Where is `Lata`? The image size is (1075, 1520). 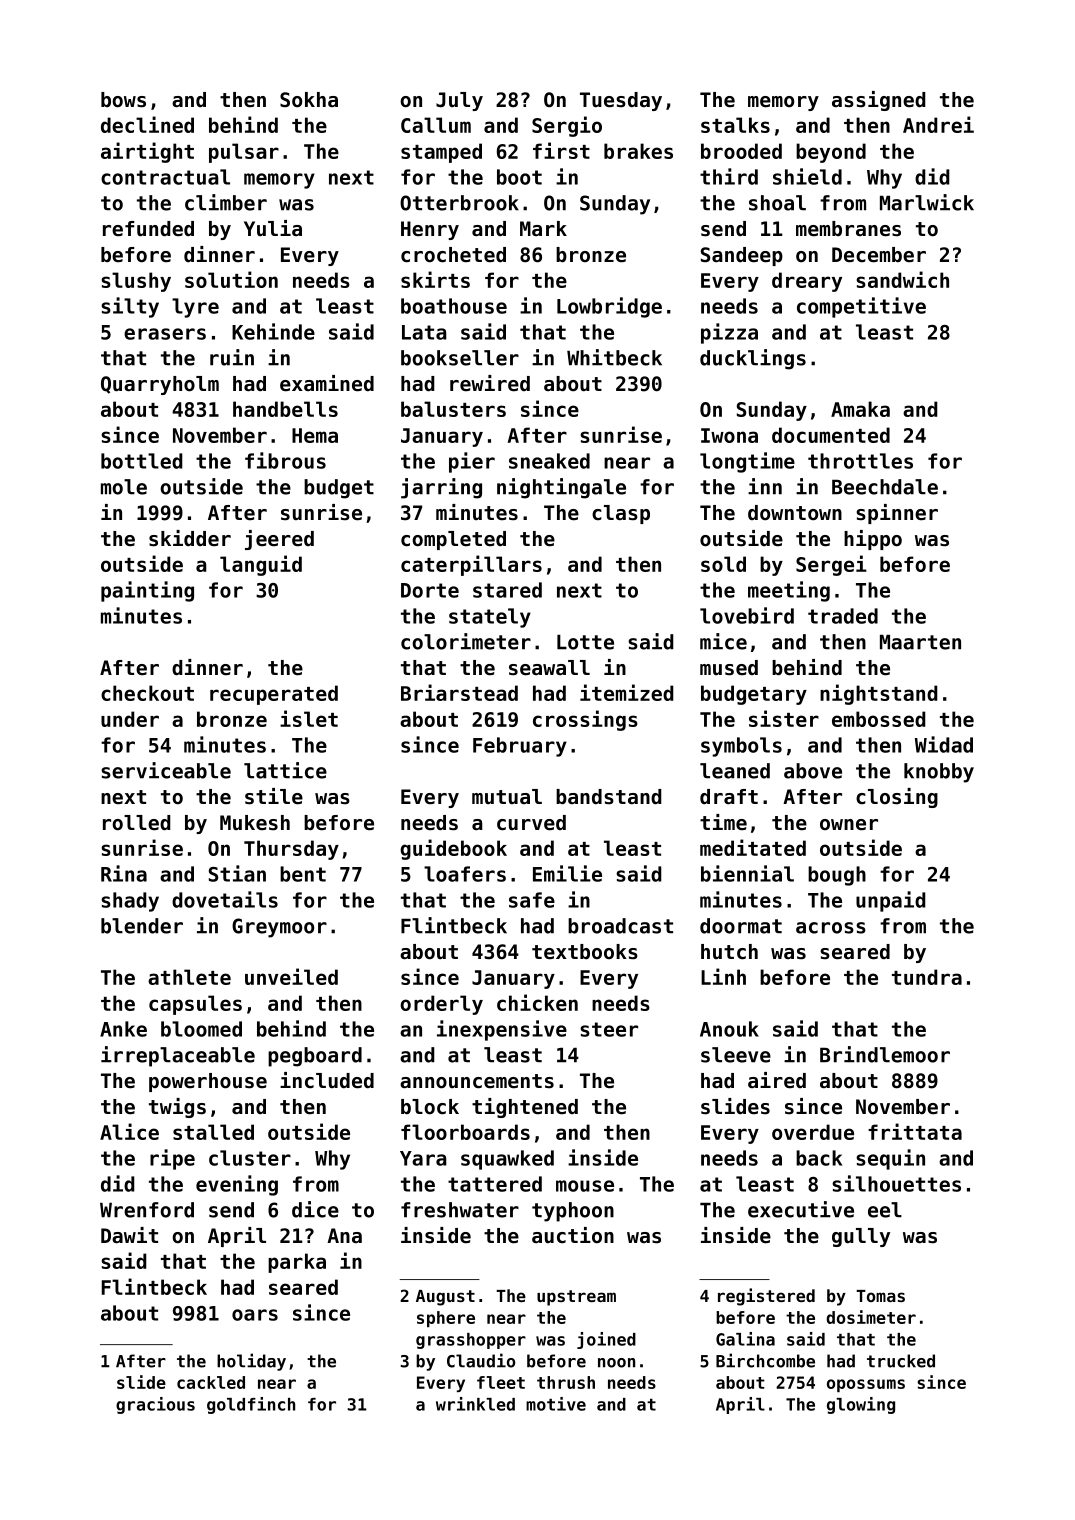
Lata is located at coordinates (424, 332).
